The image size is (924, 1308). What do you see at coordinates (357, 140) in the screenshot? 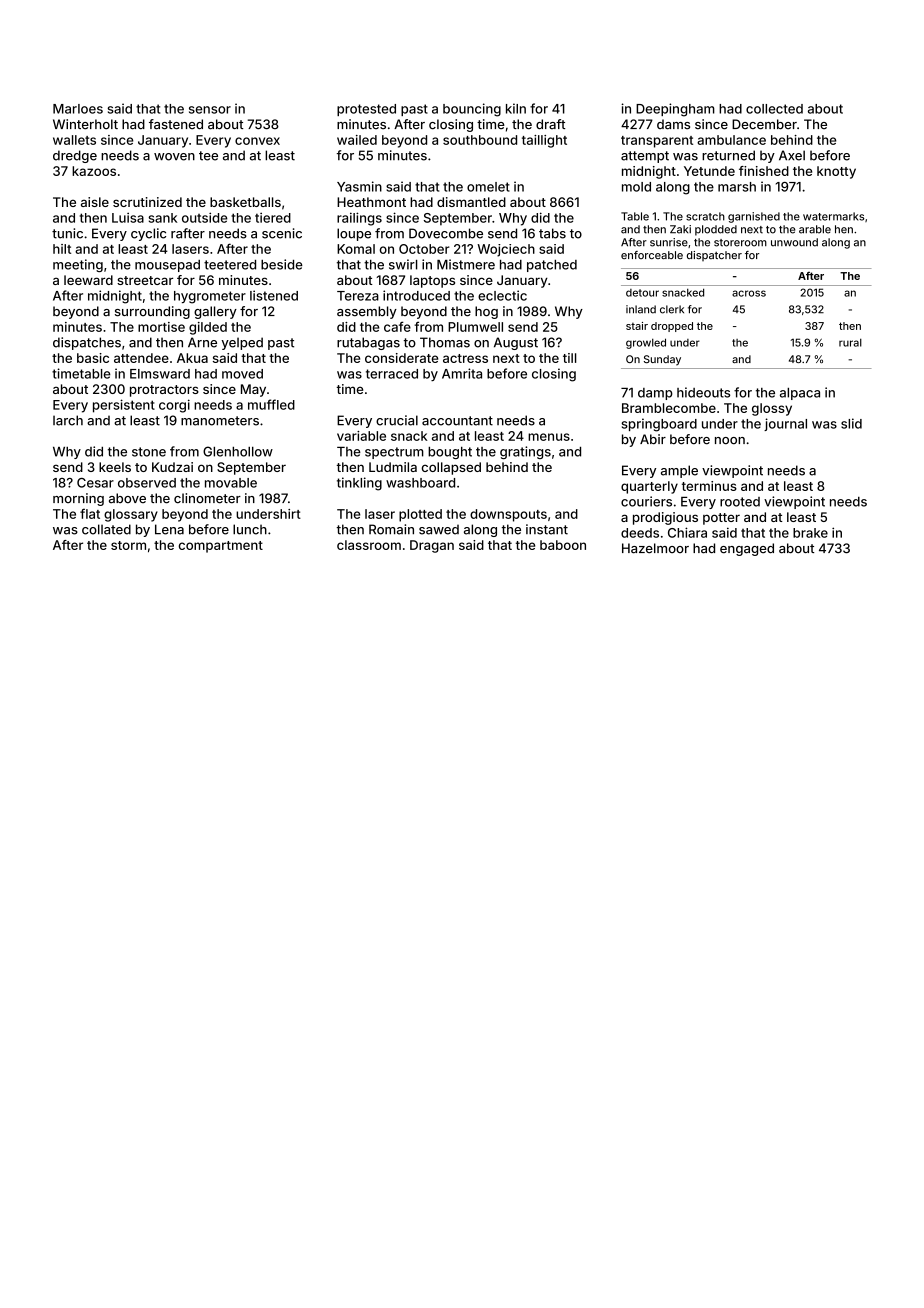
I see `wailed` at bounding box center [357, 140].
